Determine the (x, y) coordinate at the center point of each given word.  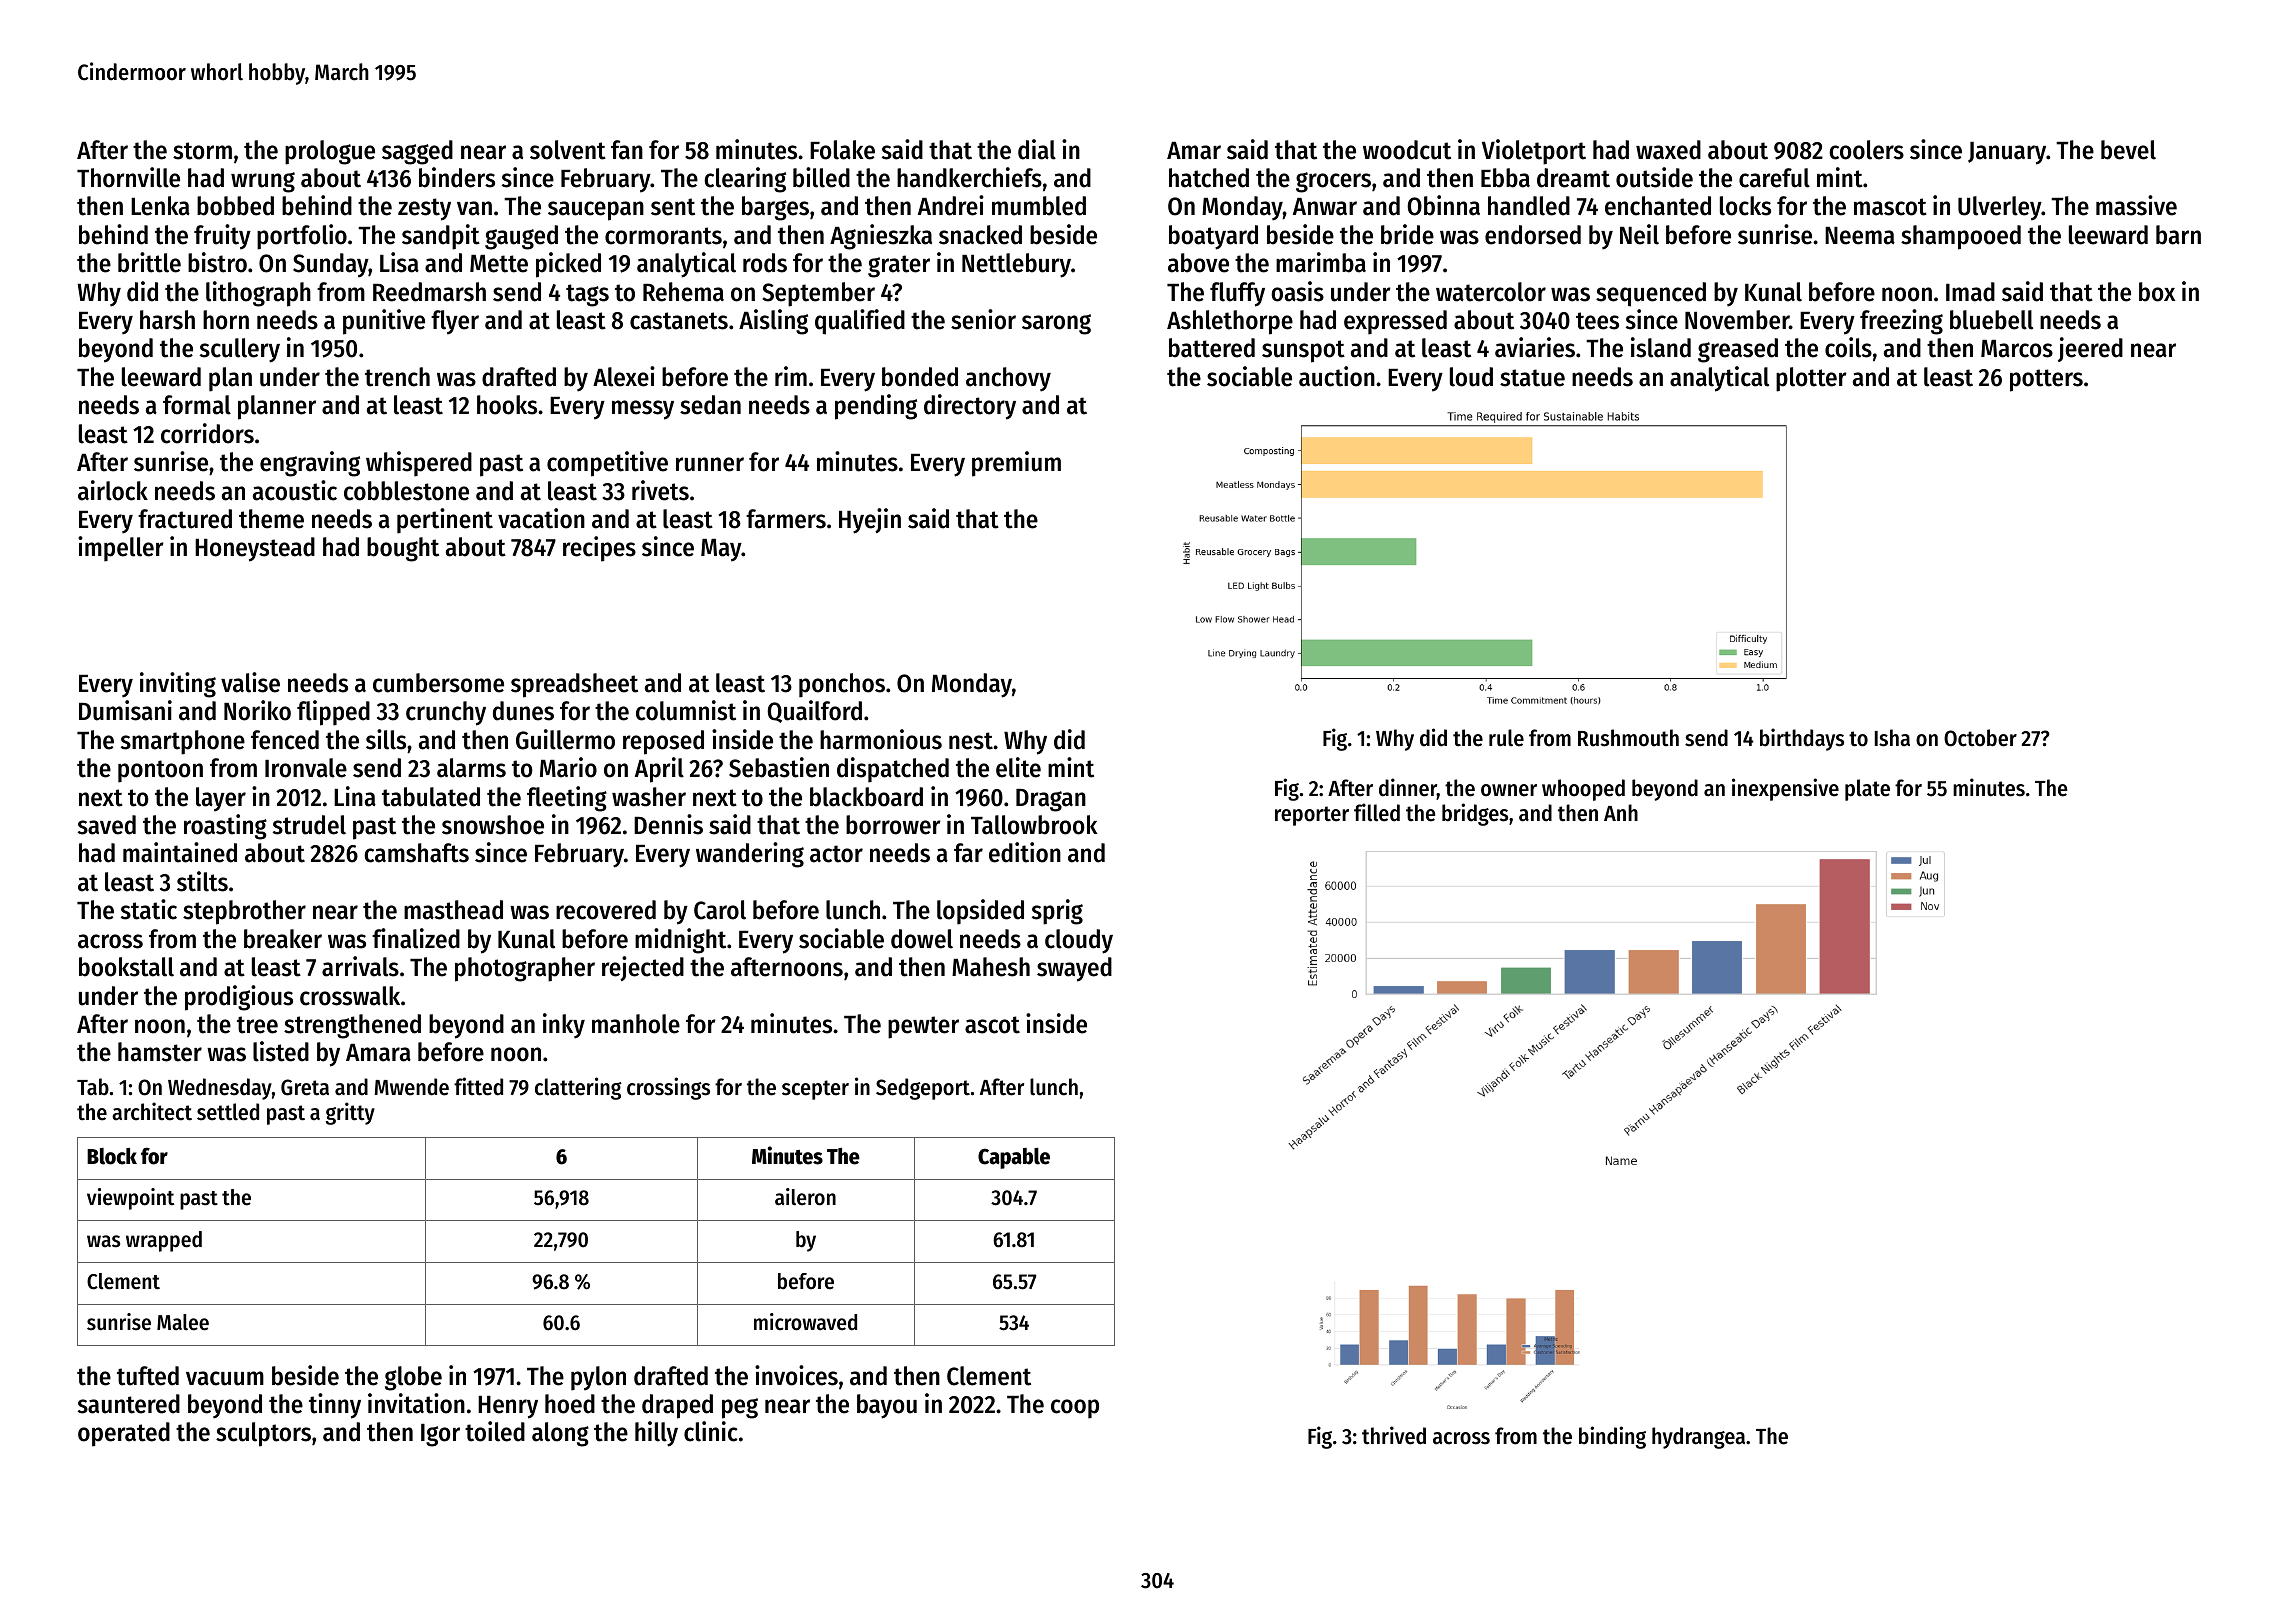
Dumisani (125, 710)
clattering (578, 1088)
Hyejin (870, 521)
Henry (508, 1407)
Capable (1014, 1158)
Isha (1892, 738)
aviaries (1535, 347)
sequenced (1651, 294)
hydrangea (1698, 1438)
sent (673, 207)
